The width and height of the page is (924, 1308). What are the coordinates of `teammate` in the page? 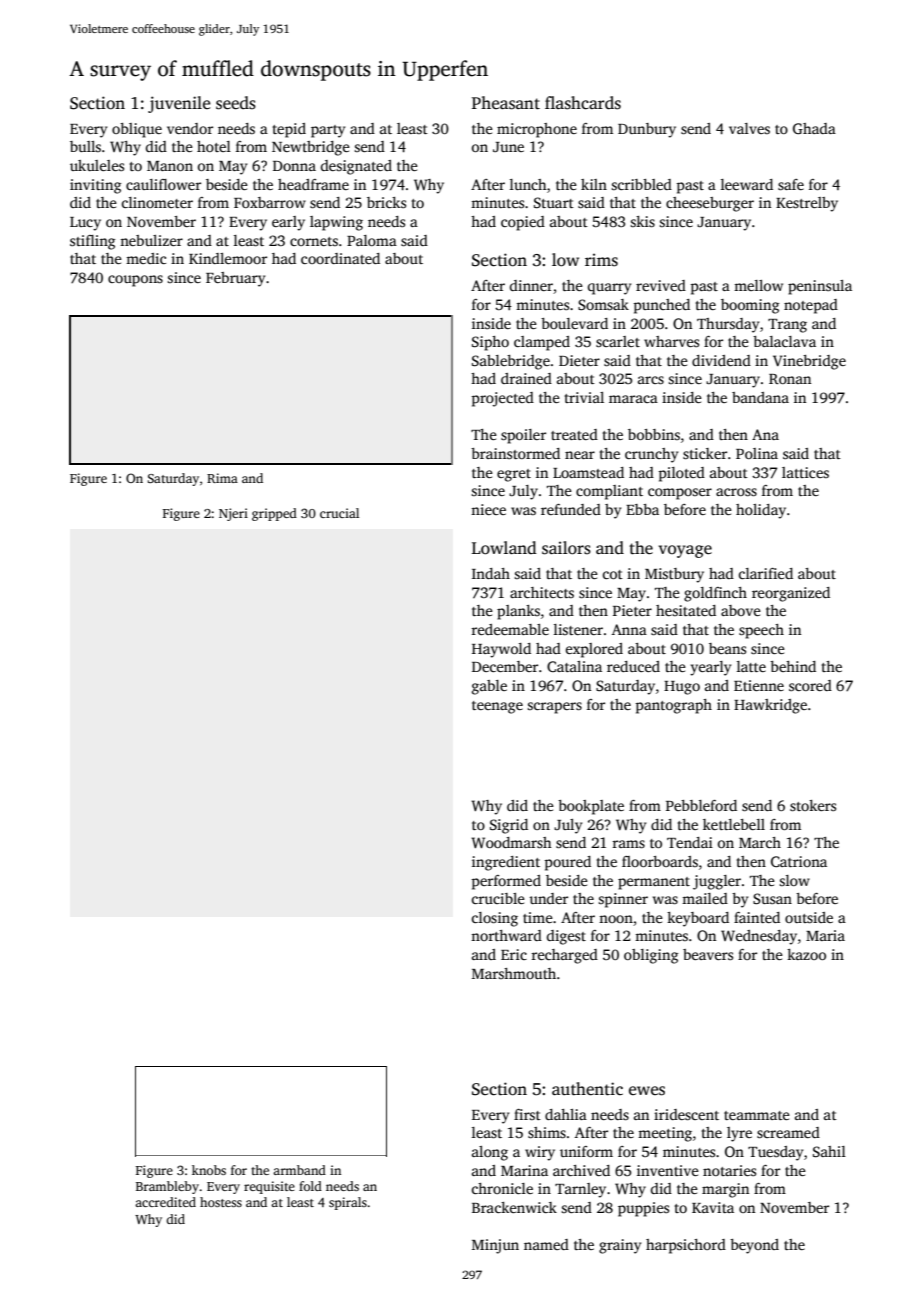 It's located at (757, 1115).
